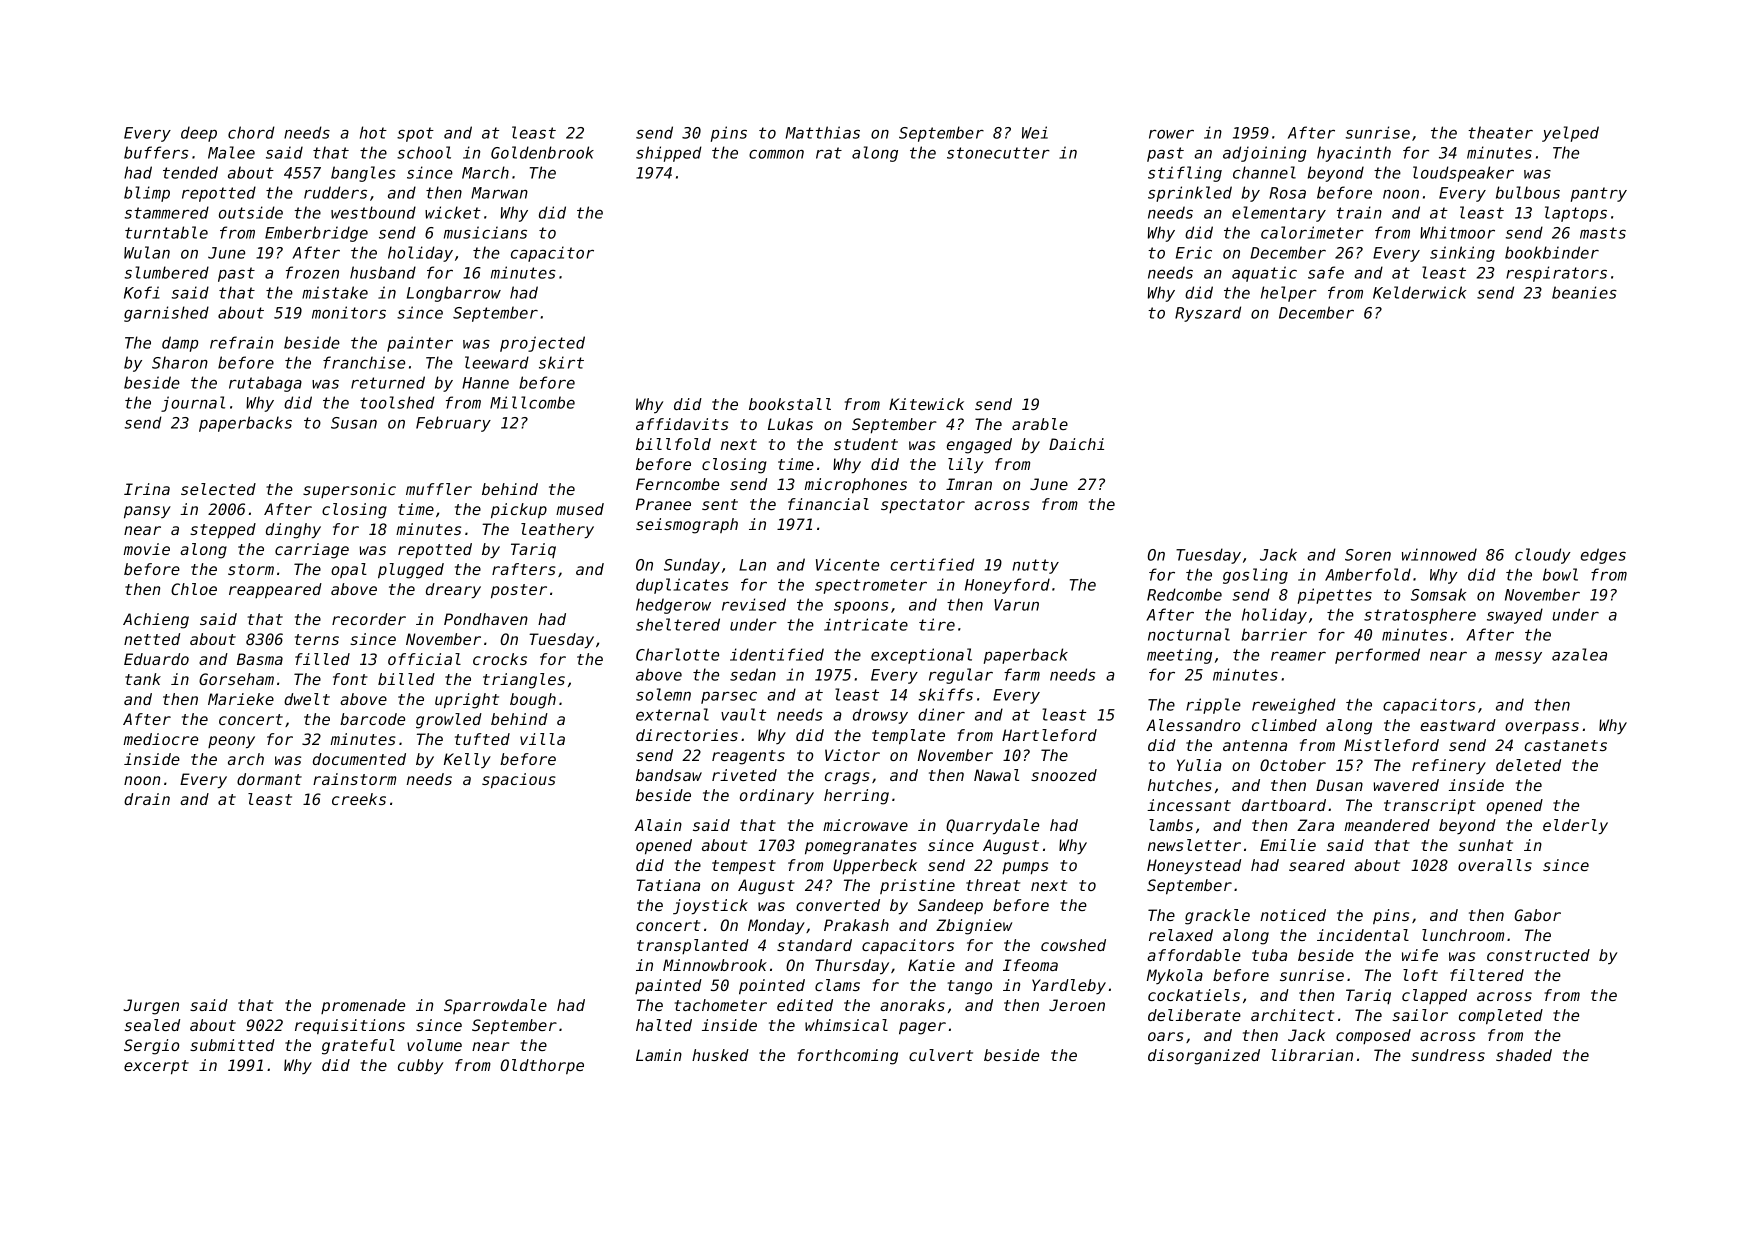 The width and height of the screenshot is (1755, 1241). What do you see at coordinates (373, 132) in the screenshot?
I see `hot` at bounding box center [373, 132].
